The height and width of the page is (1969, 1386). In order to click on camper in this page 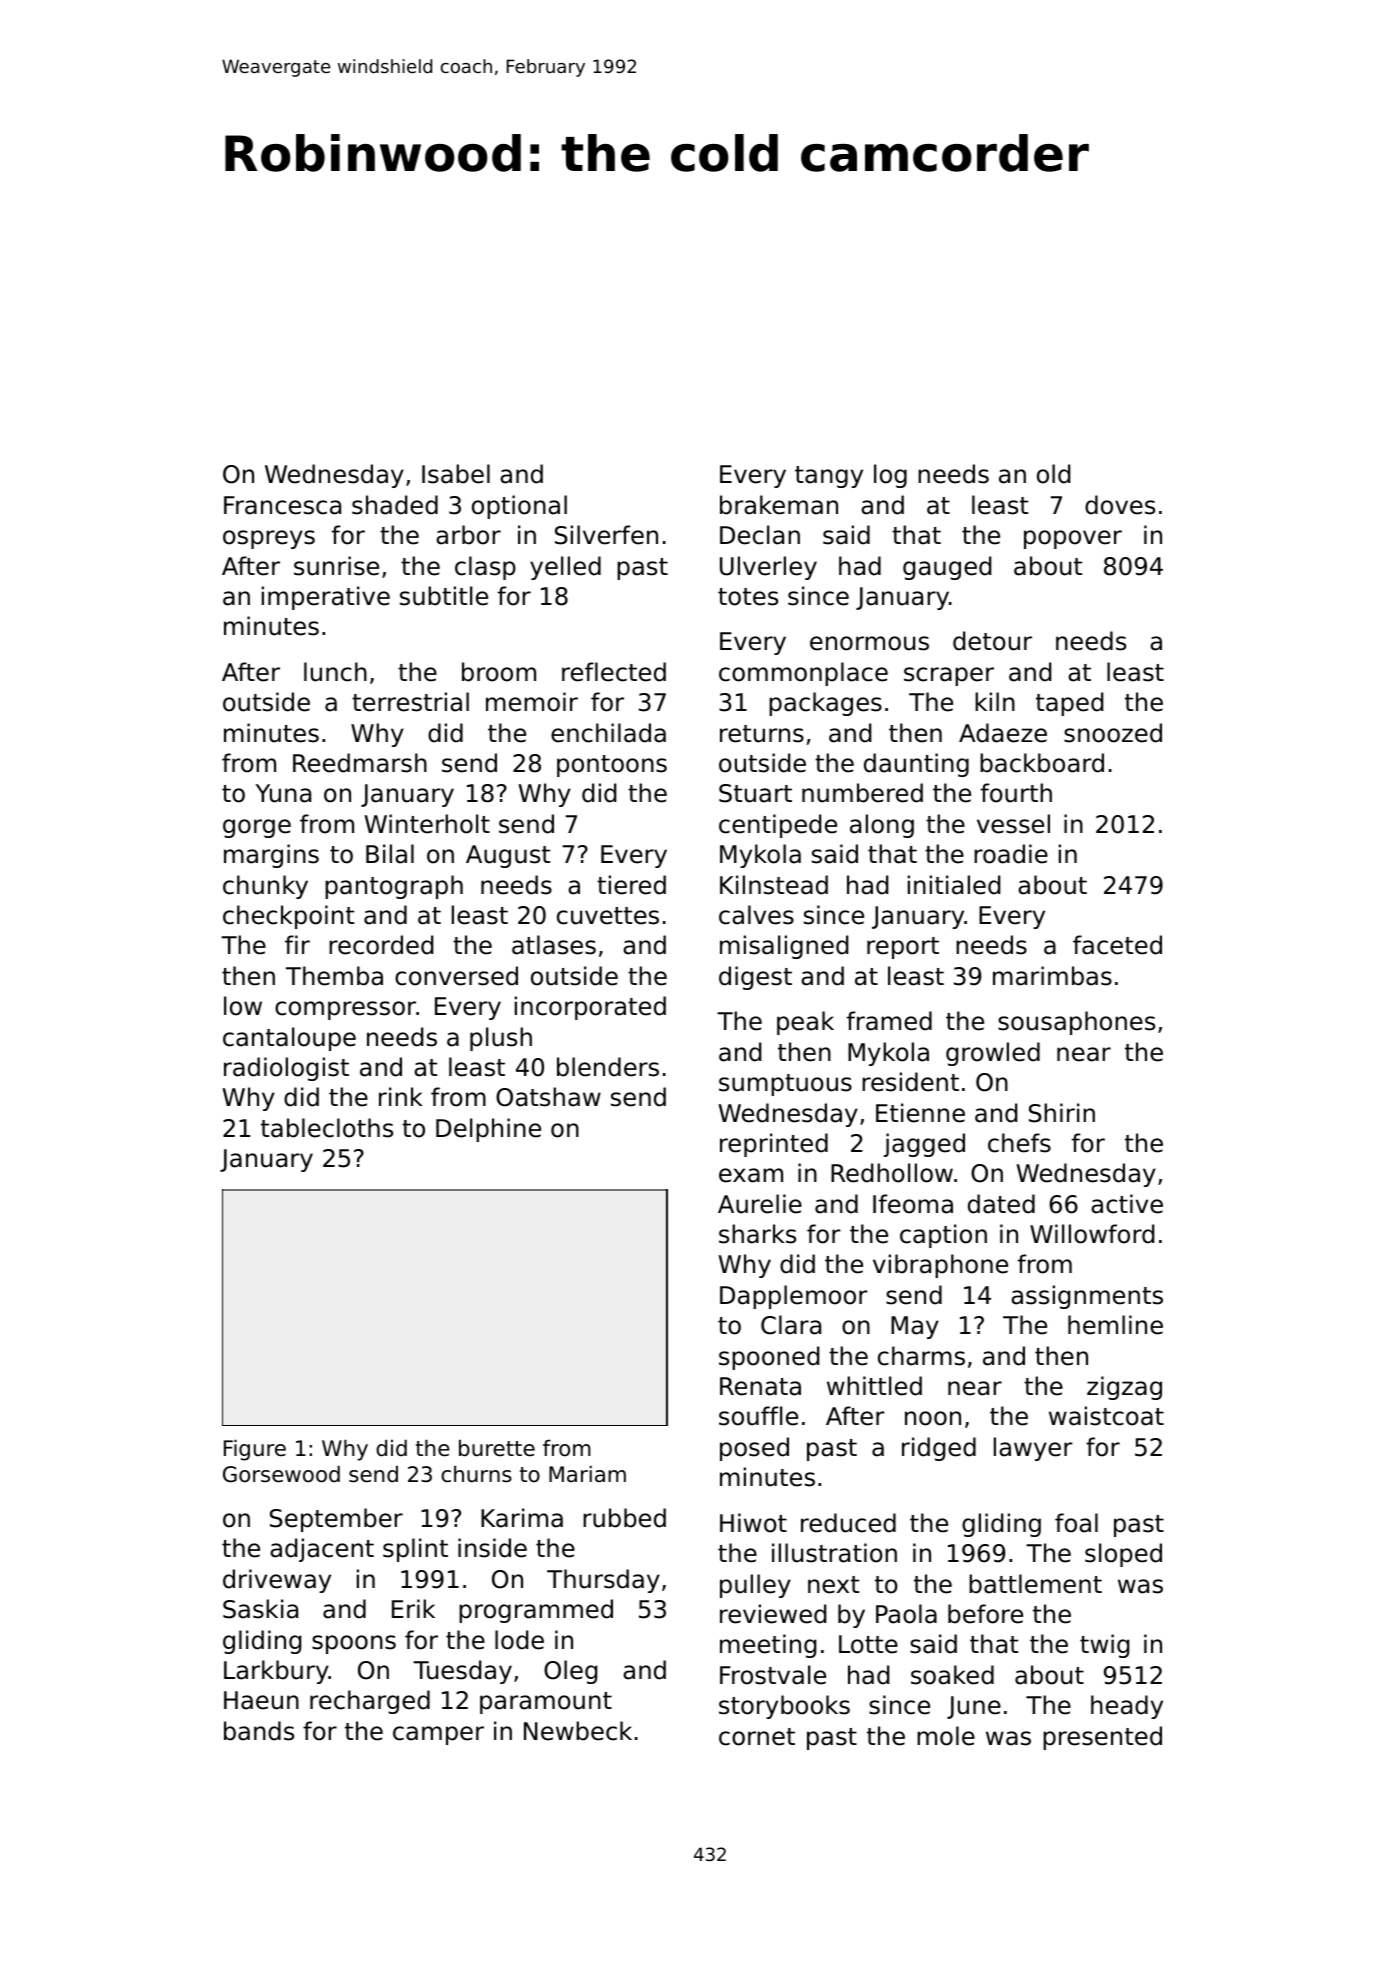, I will do `click(438, 1735)`.
